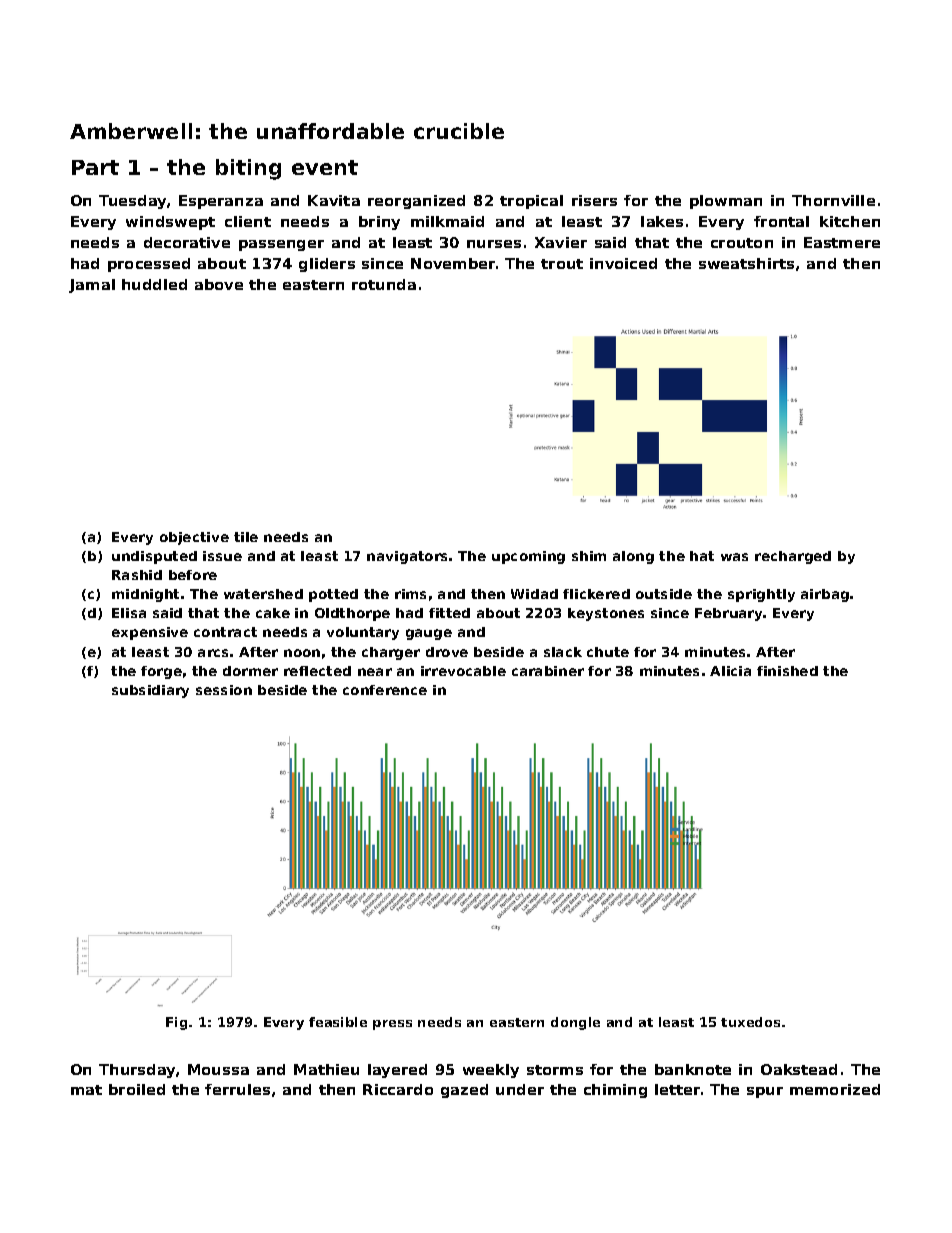 Image resolution: width=952 pixels, height=1233 pixels. Describe the element at coordinates (145, 595) in the page. I see `midnight` at that location.
